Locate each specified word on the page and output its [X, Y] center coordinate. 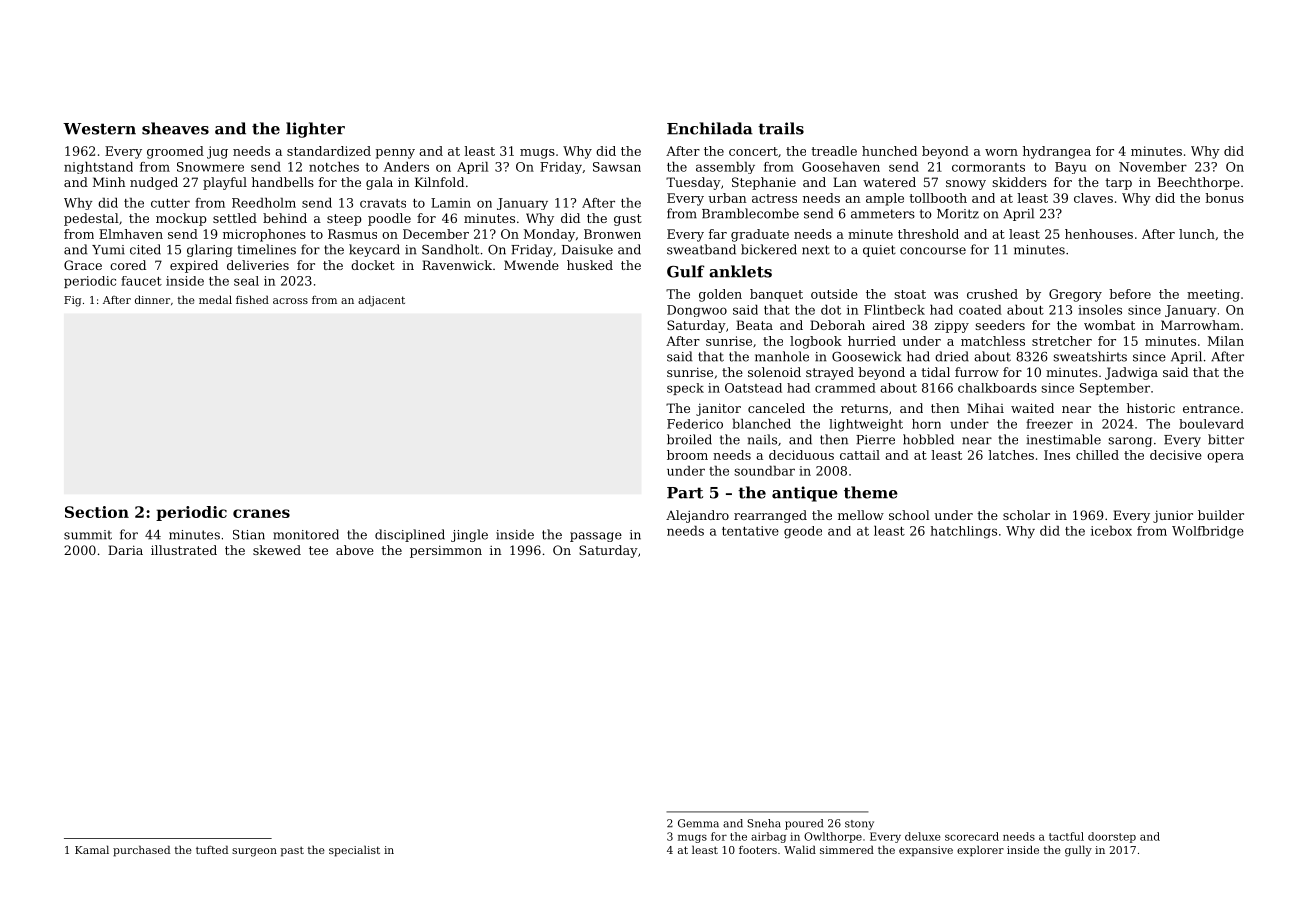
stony [859, 825]
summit [88, 535]
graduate [760, 235]
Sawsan [617, 167]
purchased [141, 851]
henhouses [1099, 234]
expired [194, 266]
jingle [469, 535]
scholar [1026, 515]
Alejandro [697, 516]
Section [97, 512]
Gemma [698, 823]
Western [99, 129]
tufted [212, 849]
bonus [1225, 198]
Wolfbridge [1208, 532]
